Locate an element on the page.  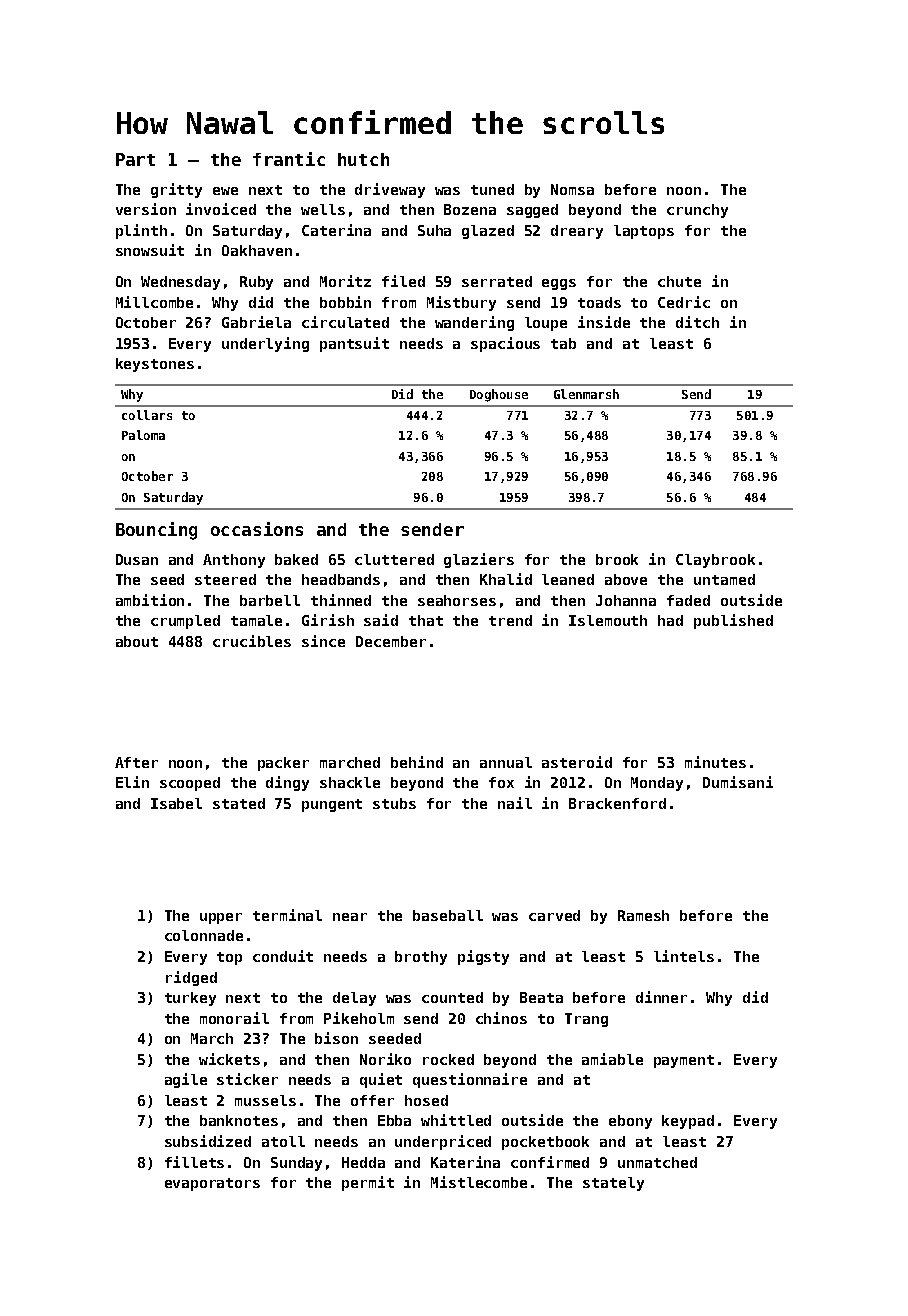
spacious is located at coordinates (505, 344).
